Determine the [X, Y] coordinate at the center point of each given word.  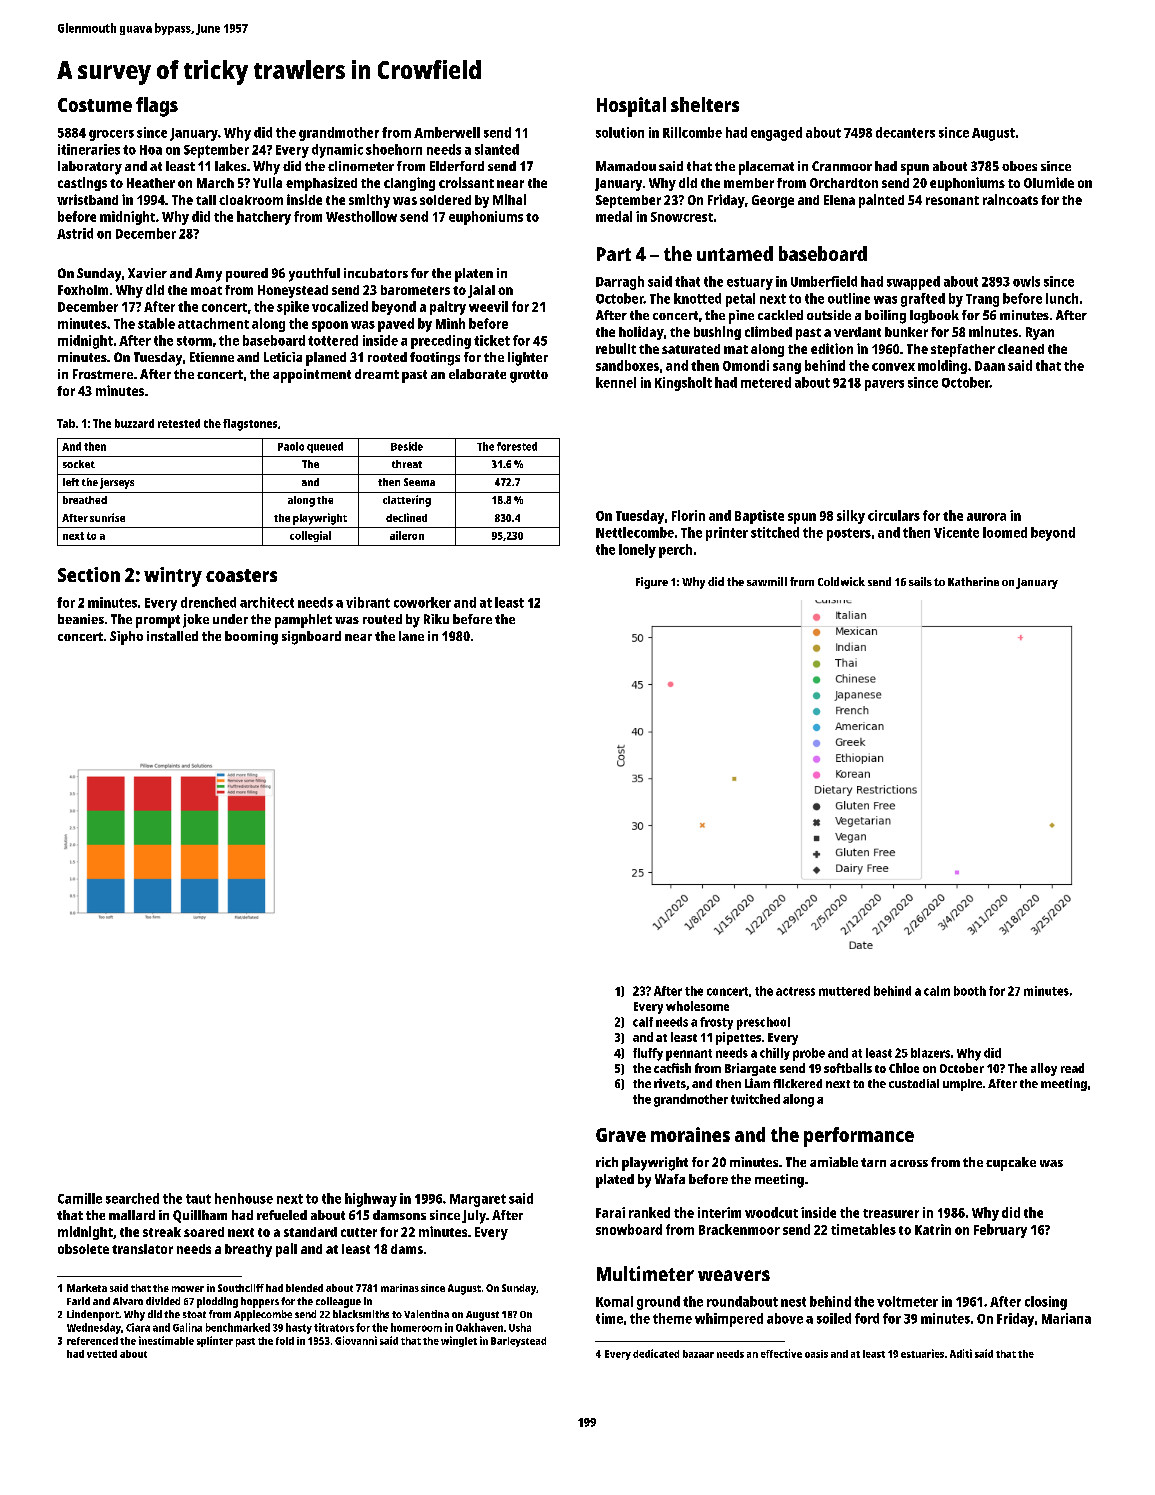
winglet [459, 1341]
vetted [102, 1354]
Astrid [75, 233]
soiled [834, 1318]
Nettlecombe [635, 532]
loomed [1005, 532]
